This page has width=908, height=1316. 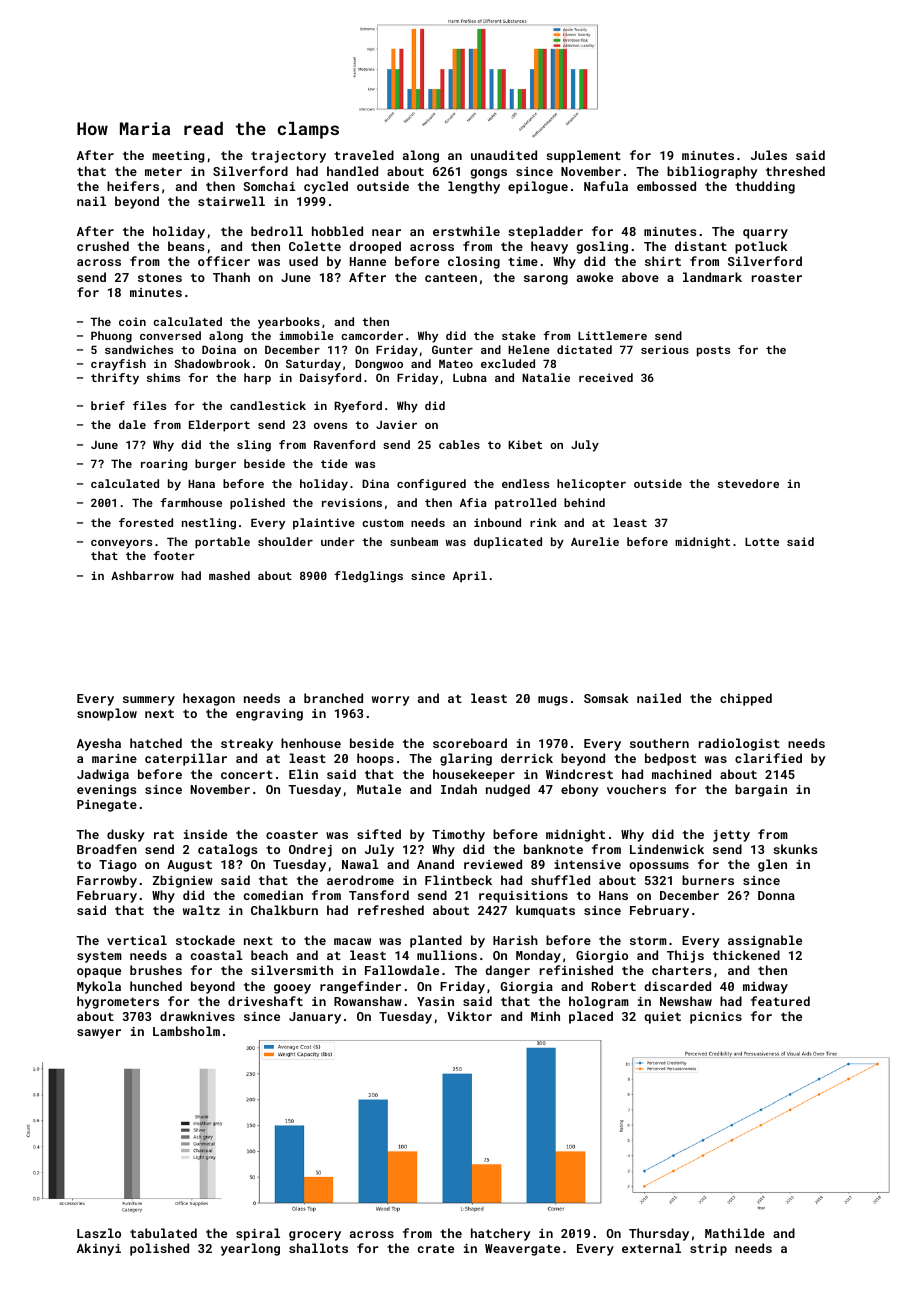 I want to click on jetty, so click(x=731, y=836).
